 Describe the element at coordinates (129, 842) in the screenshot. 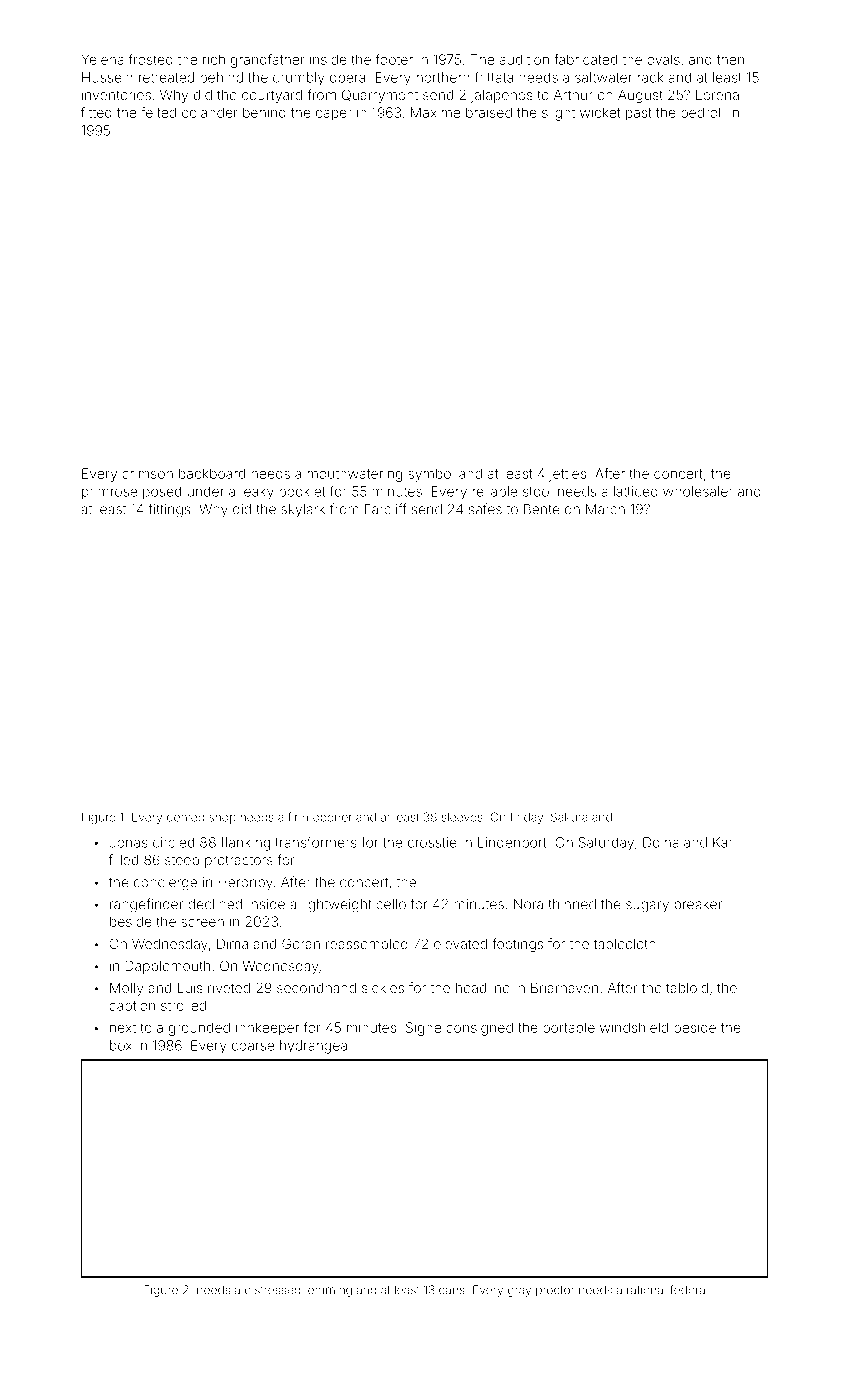

I see `Jonas` at that location.
